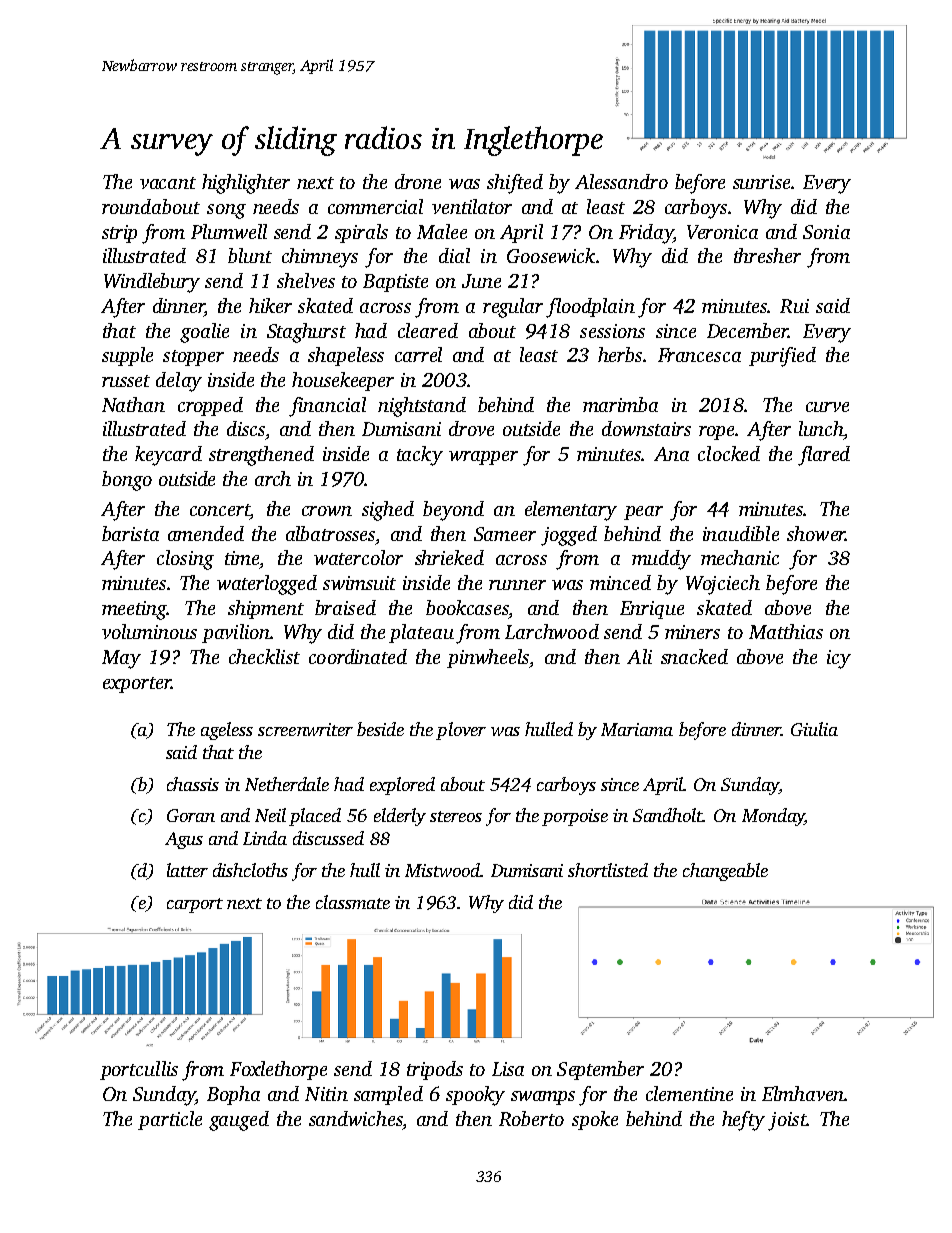  Describe the element at coordinates (239, 1121) in the screenshot. I see `gauged` at that location.
